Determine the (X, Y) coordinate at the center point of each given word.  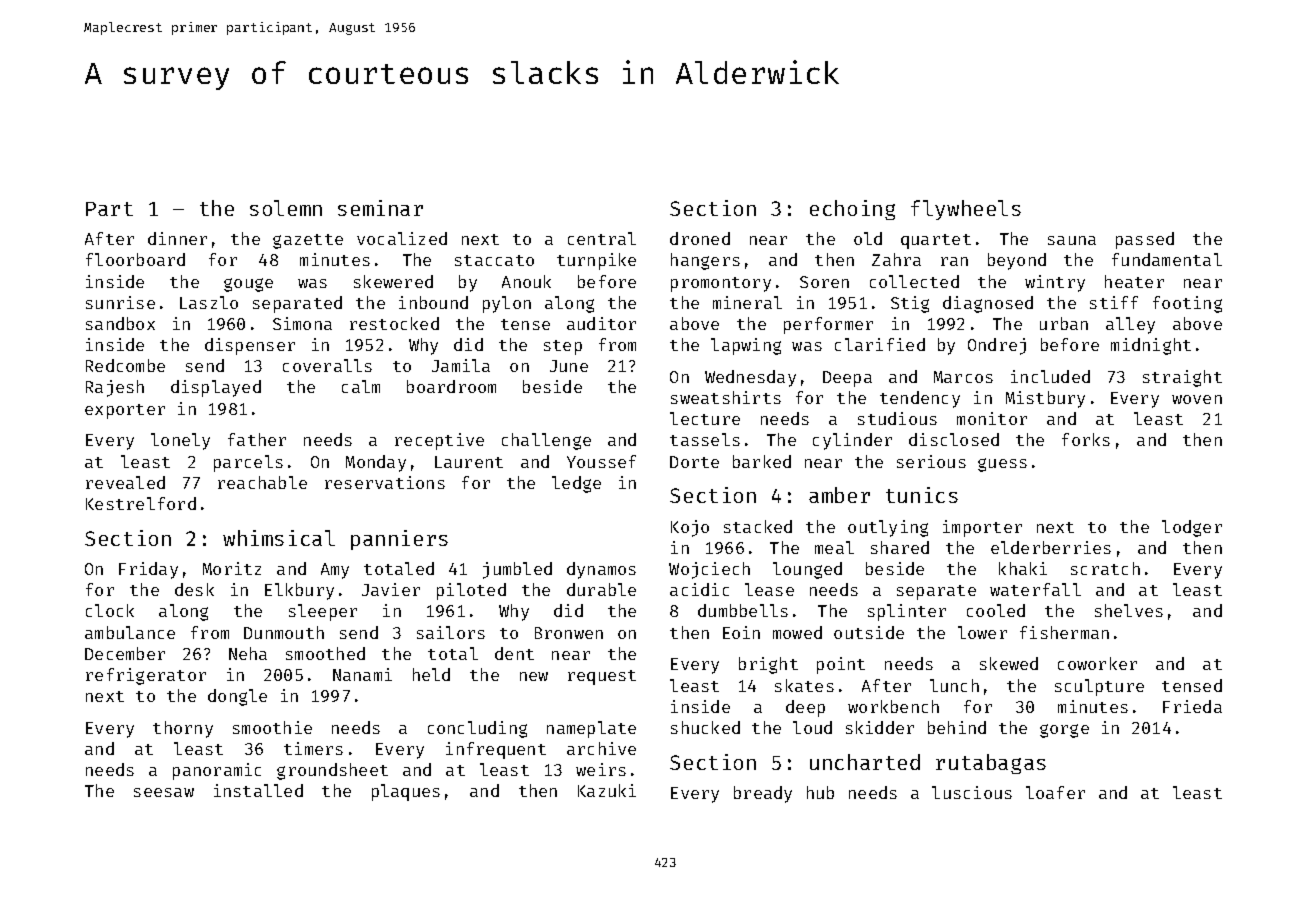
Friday (148, 570)
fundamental (1167, 259)
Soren (824, 282)
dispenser (250, 346)
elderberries (1051, 547)
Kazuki (607, 790)
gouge (248, 285)
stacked (758, 526)
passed (1145, 240)
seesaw (164, 792)
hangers (705, 261)
